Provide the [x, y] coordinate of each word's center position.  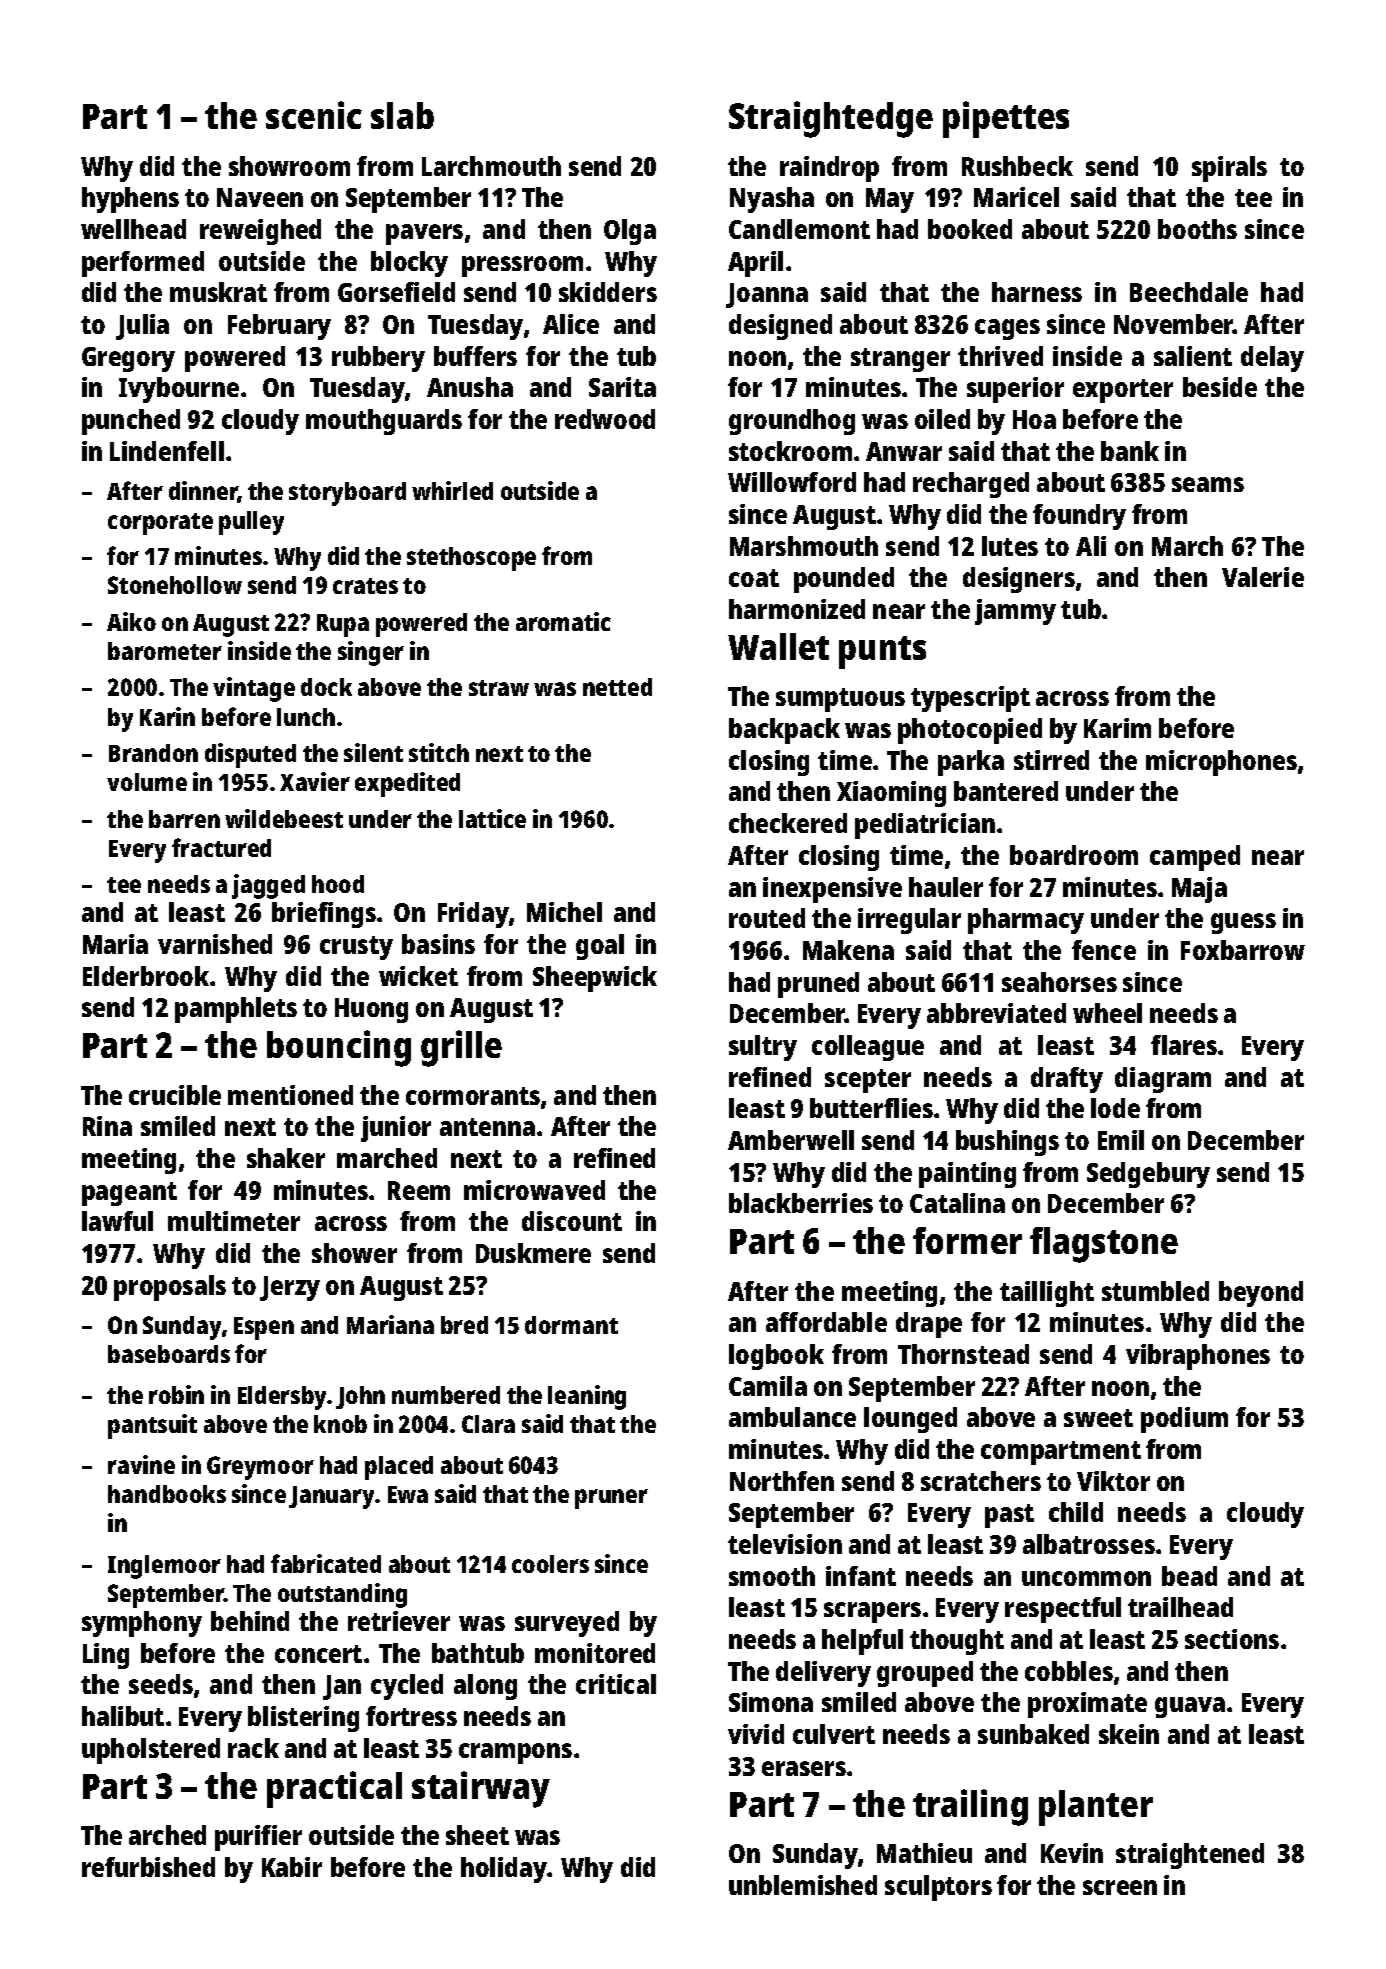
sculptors [938, 1888]
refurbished [148, 1867]
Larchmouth [491, 166]
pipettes [1006, 119]
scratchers [981, 1481]
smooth [772, 1576]
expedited [407, 784]
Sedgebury [1148, 1175]
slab [402, 115]
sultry [763, 1048]
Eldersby [282, 1398]
